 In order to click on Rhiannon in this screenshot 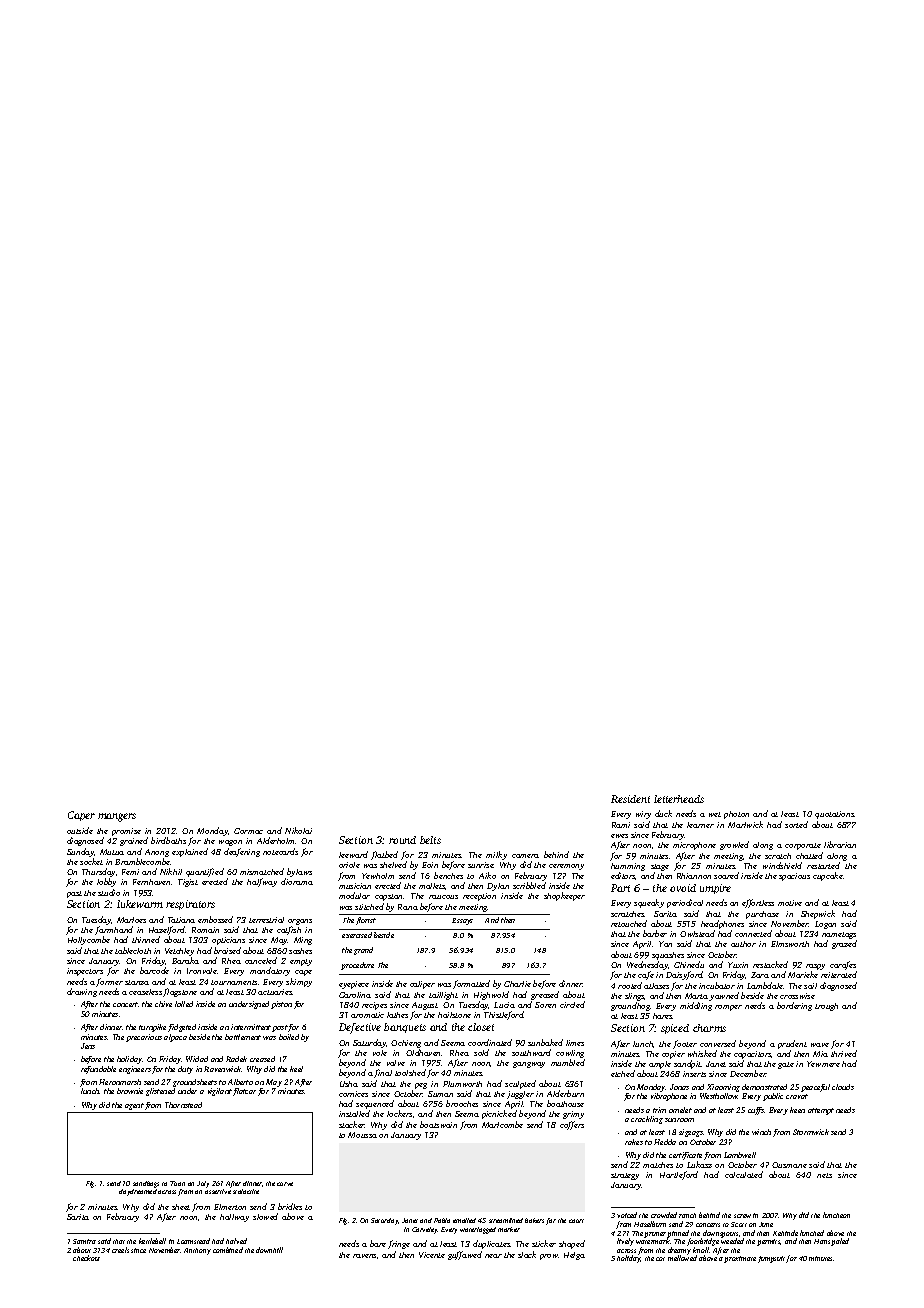, I will do `click(694, 876)`.
